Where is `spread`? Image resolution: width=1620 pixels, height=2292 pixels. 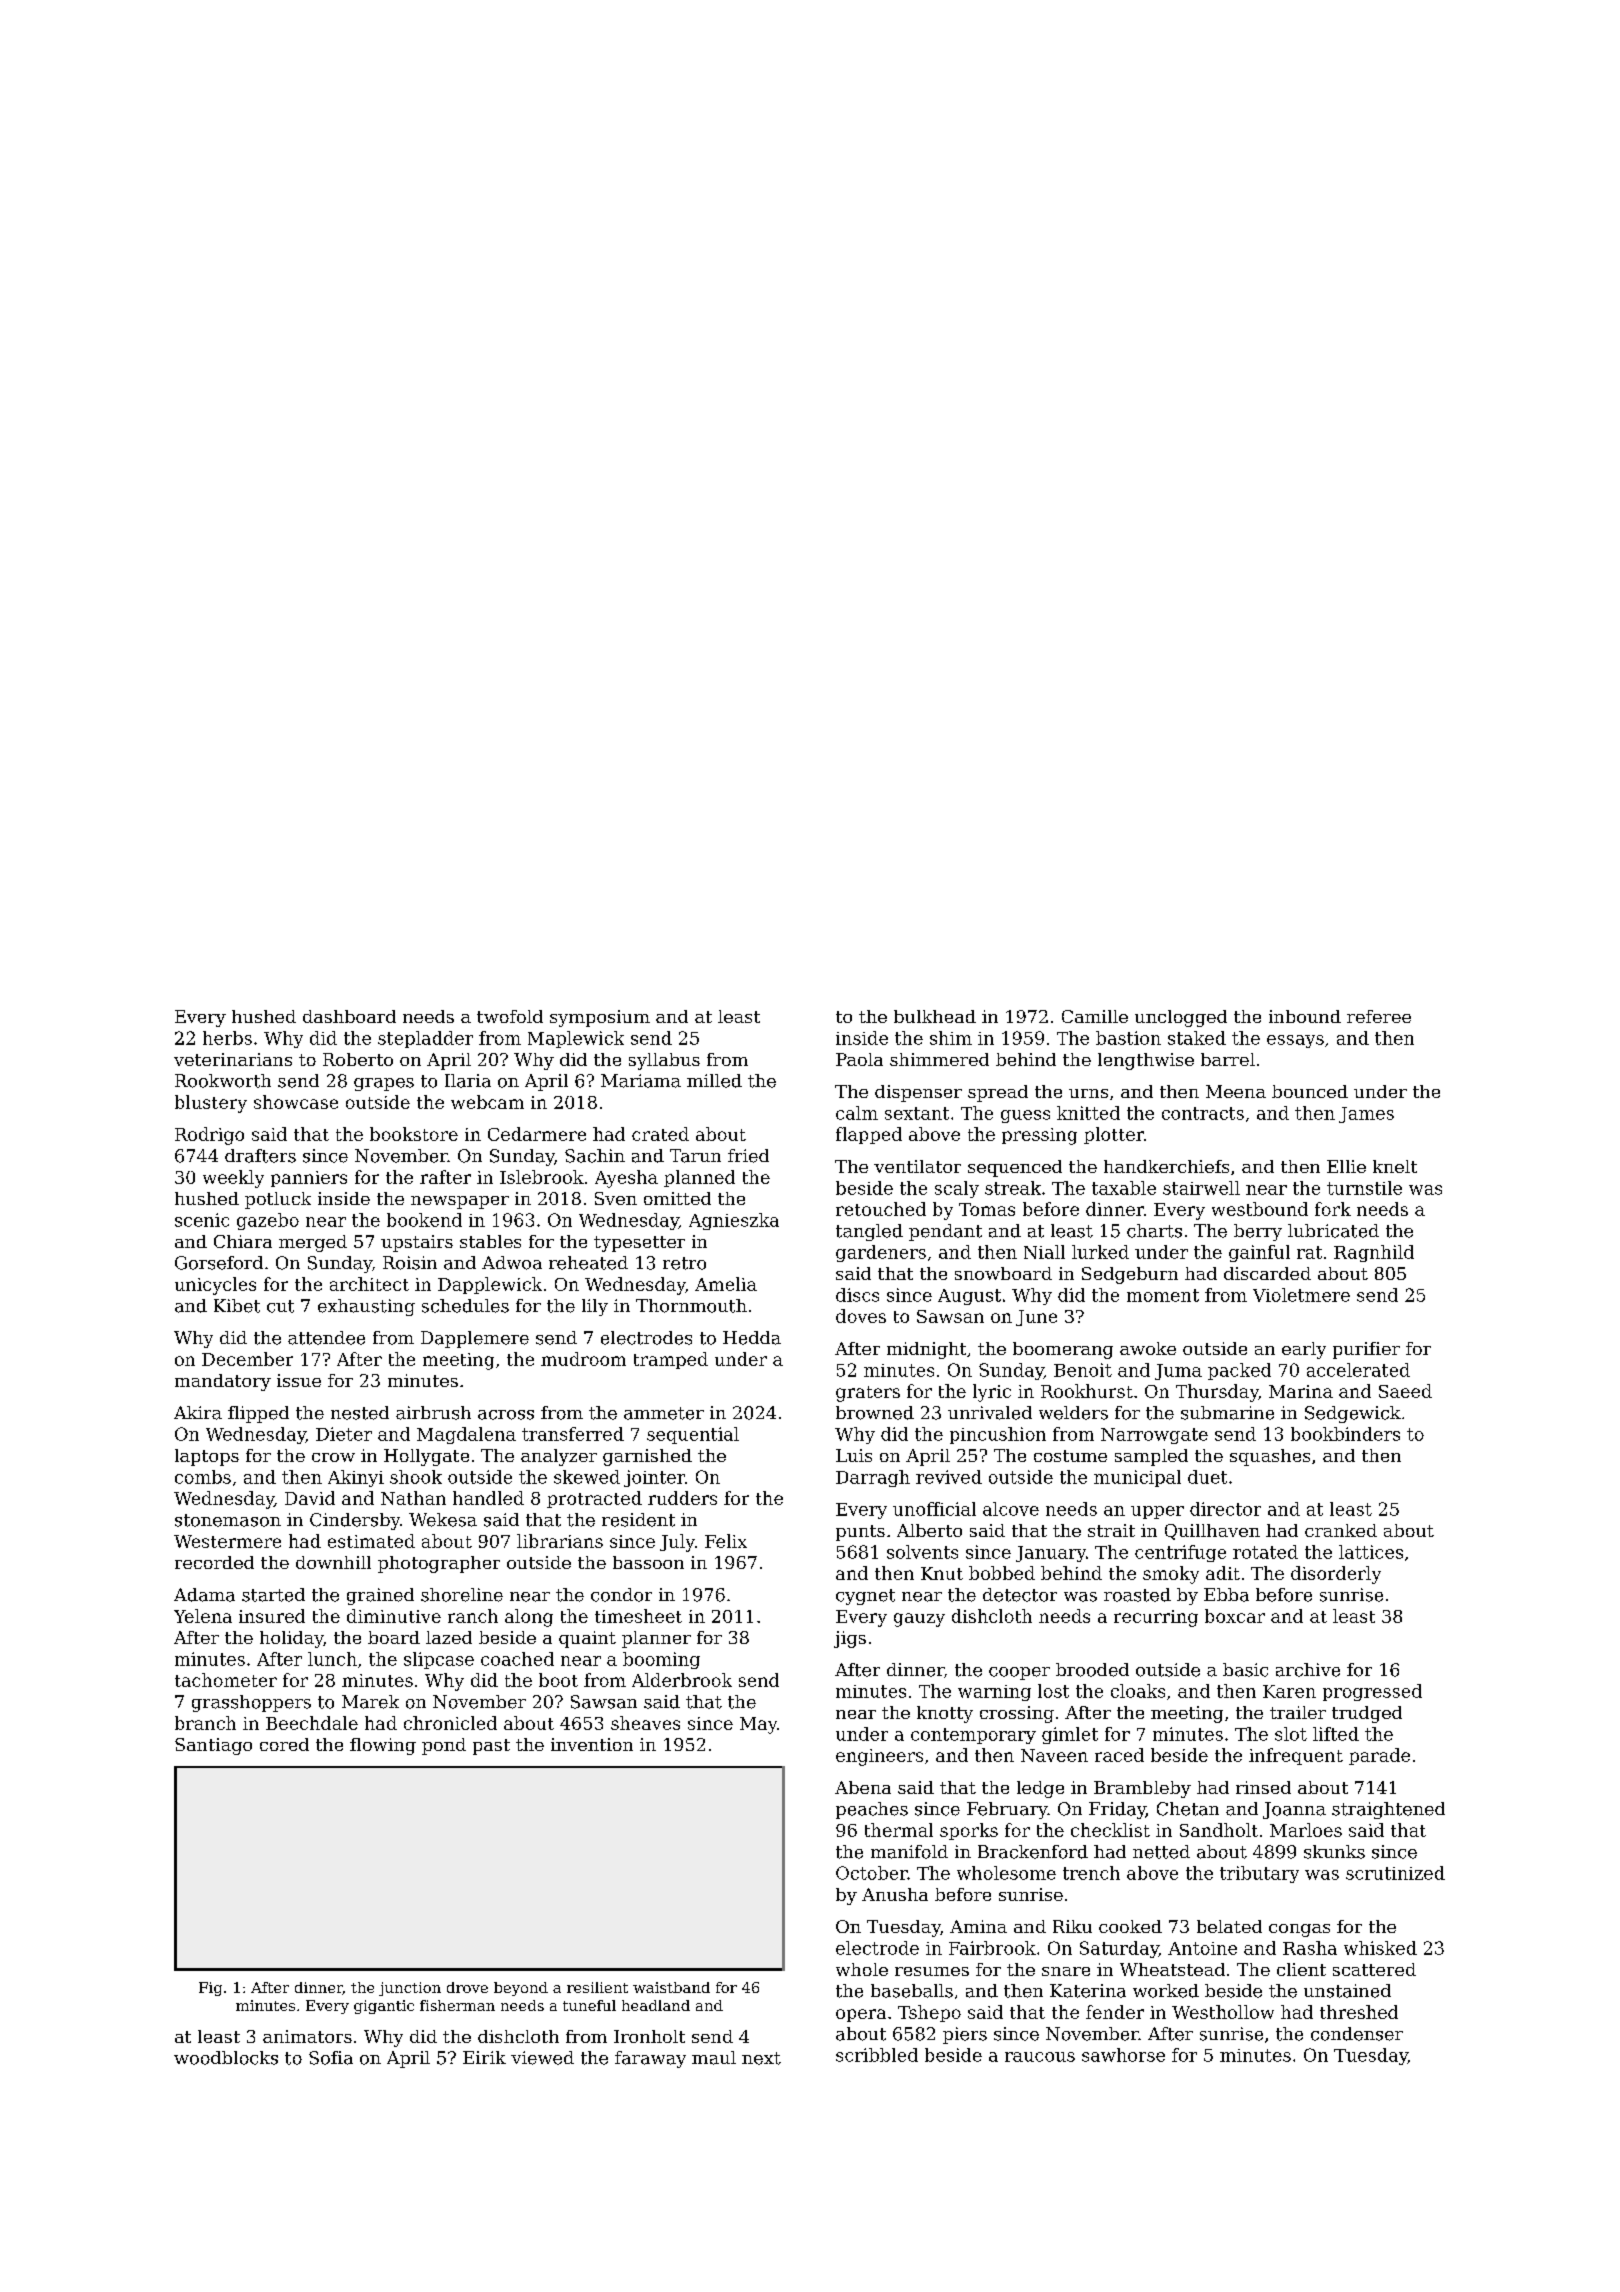
spread is located at coordinates (998, 1093).
